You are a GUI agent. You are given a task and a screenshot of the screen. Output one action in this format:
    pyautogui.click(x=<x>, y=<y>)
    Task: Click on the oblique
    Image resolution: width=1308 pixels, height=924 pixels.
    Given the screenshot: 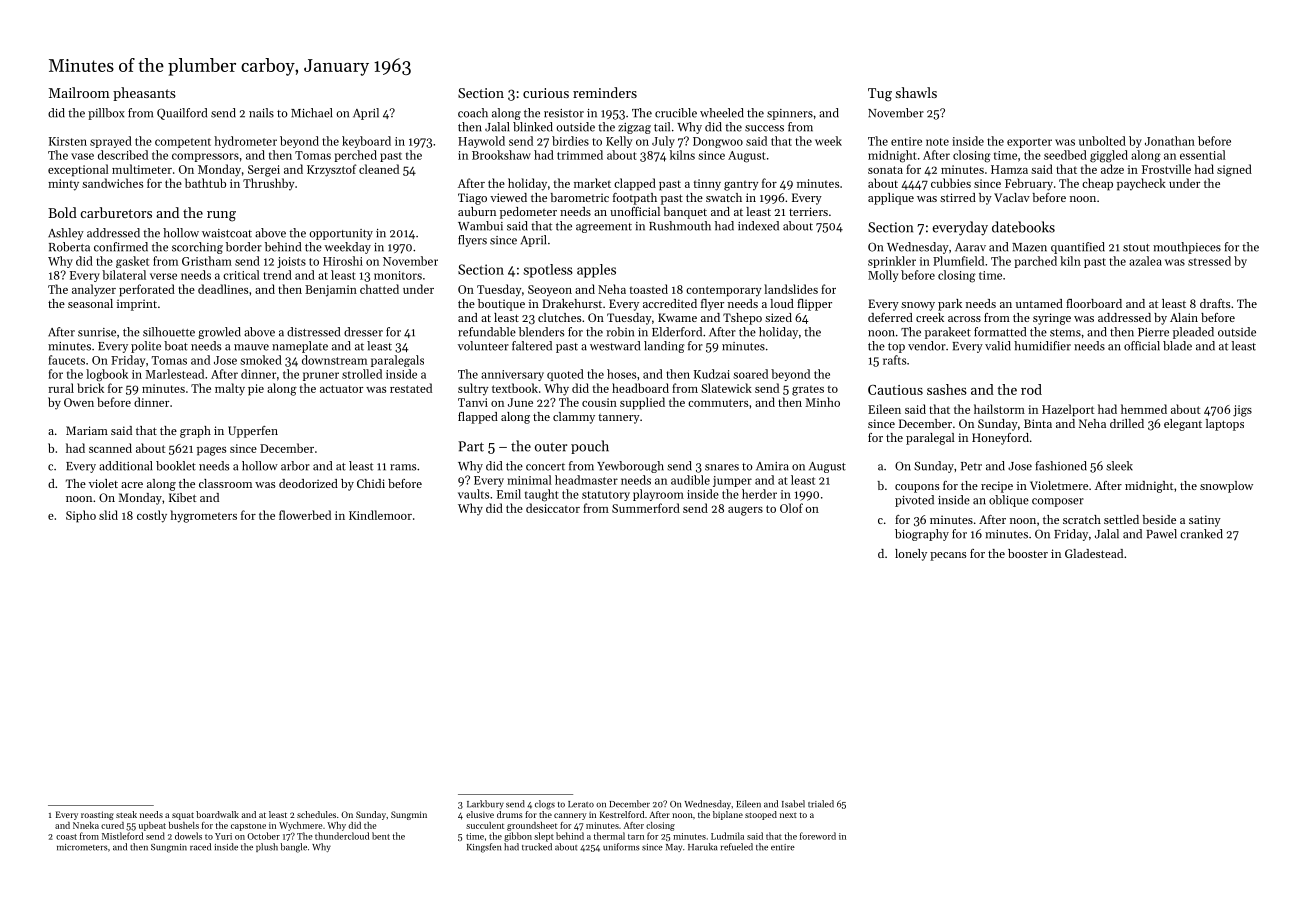 What is the action you would take?
    pyautogui.click(x=1009, y=501)
